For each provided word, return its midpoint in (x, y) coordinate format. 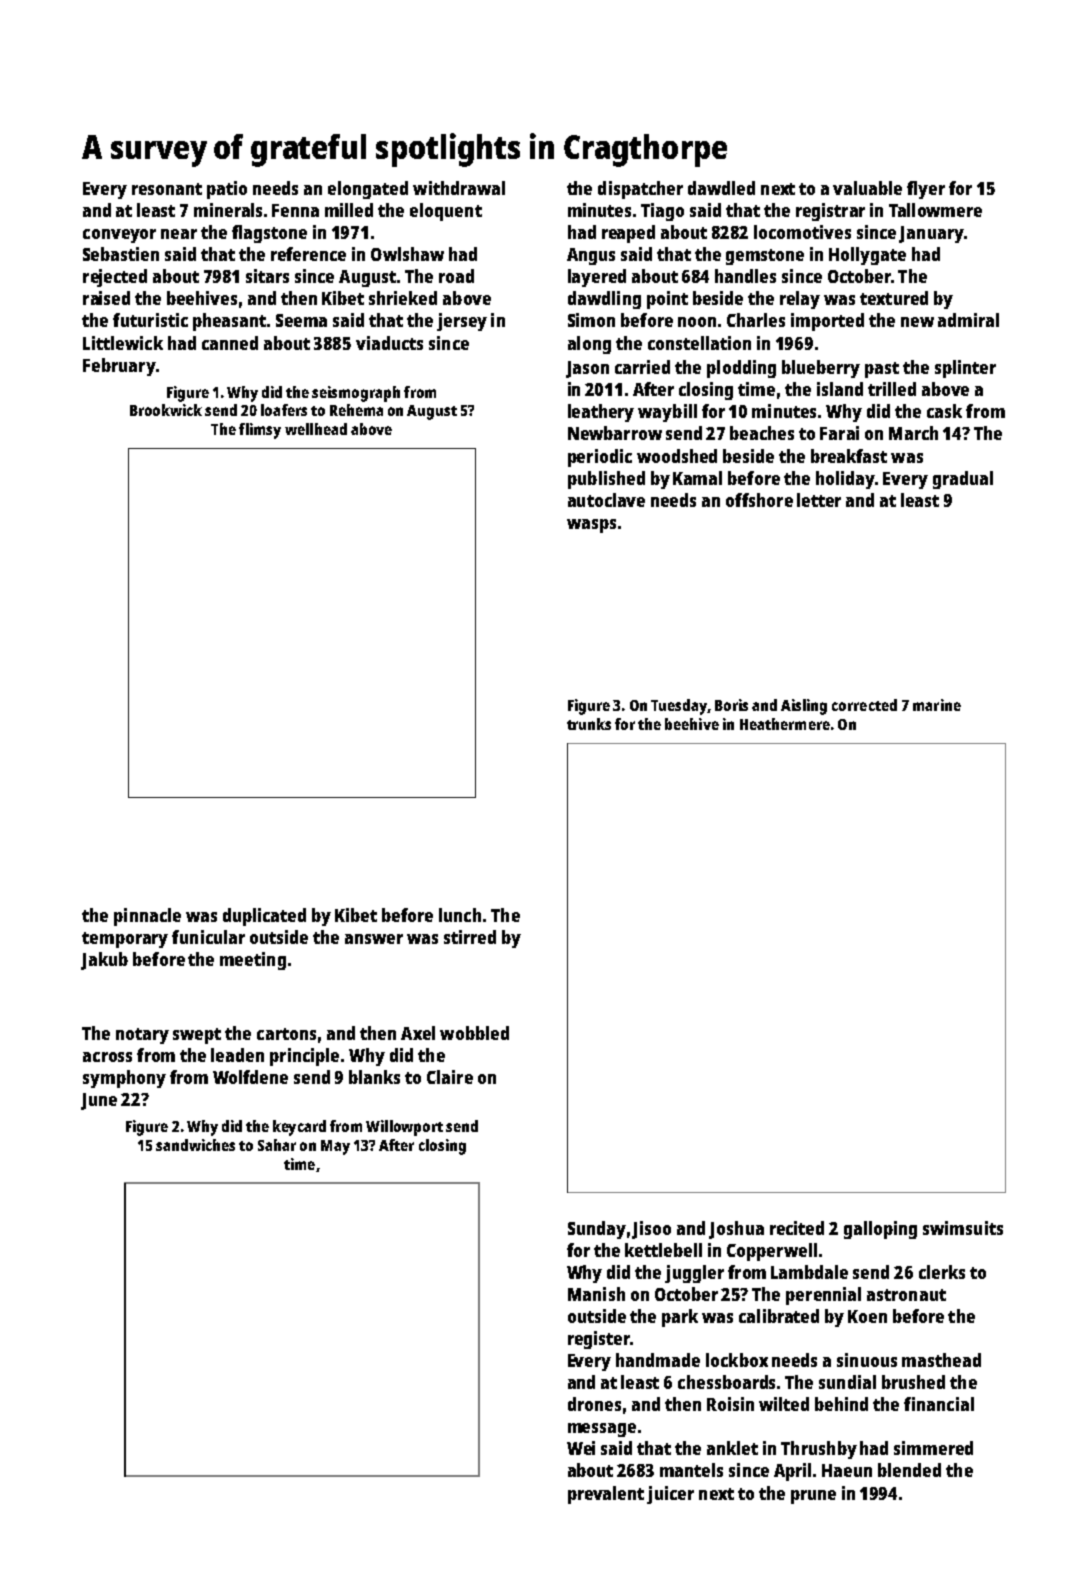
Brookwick (166, 410)
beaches (762, 433)
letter (819, 500)
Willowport (404, 1128)
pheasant (229, 322)
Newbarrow (615, 433)
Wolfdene (250, 1077)
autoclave (606, 500)
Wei (581, 1448)
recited (797, 1228)
